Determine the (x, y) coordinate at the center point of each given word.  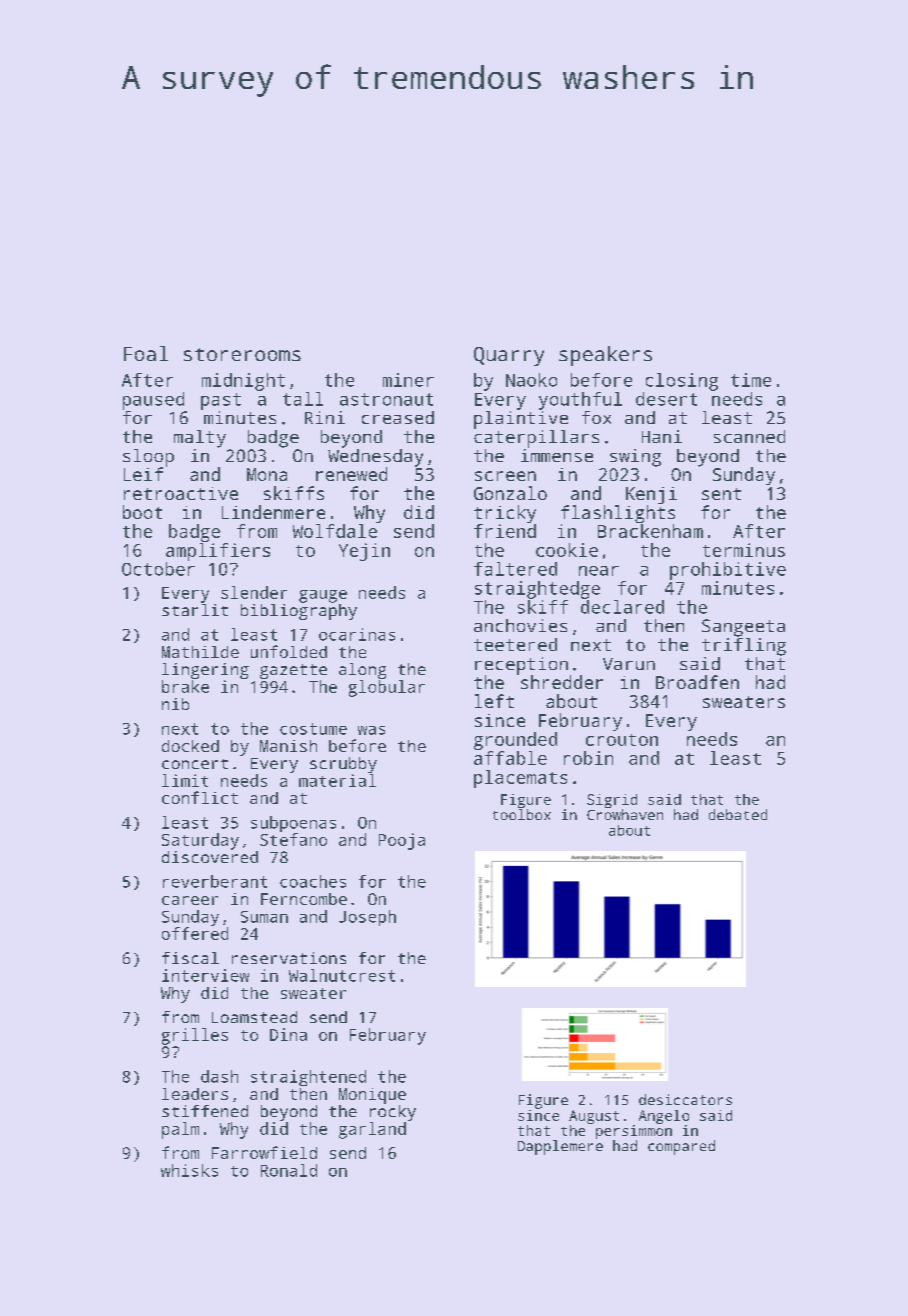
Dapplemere (560, 1147)
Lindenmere (273, 512)
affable (510, 758)
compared (681, 1147)
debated (738, 814)
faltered (515, 569)
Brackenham (650, 531)
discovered (210, 857)
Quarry (509, 356)
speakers (605, 356)
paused (153, 401)
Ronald (289, 1170)
